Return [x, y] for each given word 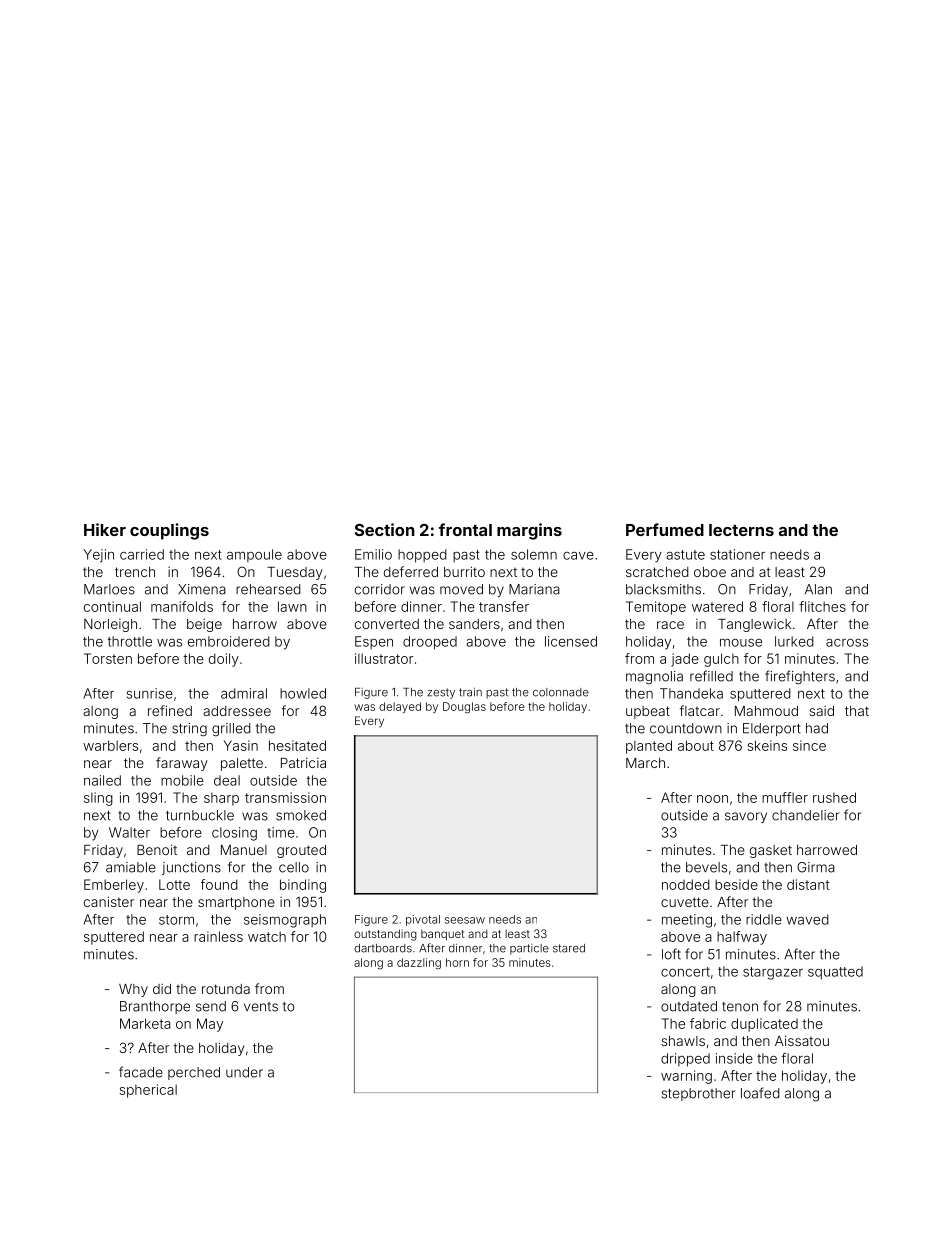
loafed [760, 1093]
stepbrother [698, 1094]
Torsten [108, 658]
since [809, 745]
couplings [169, 531]
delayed [400, 707]
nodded [686, 884]
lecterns [741, 530]
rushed [834, 797]
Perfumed [665, 529]
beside [736, 884]
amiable [131, 867]
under [244, 1072]
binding [303, 886]
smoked [301, 815]
